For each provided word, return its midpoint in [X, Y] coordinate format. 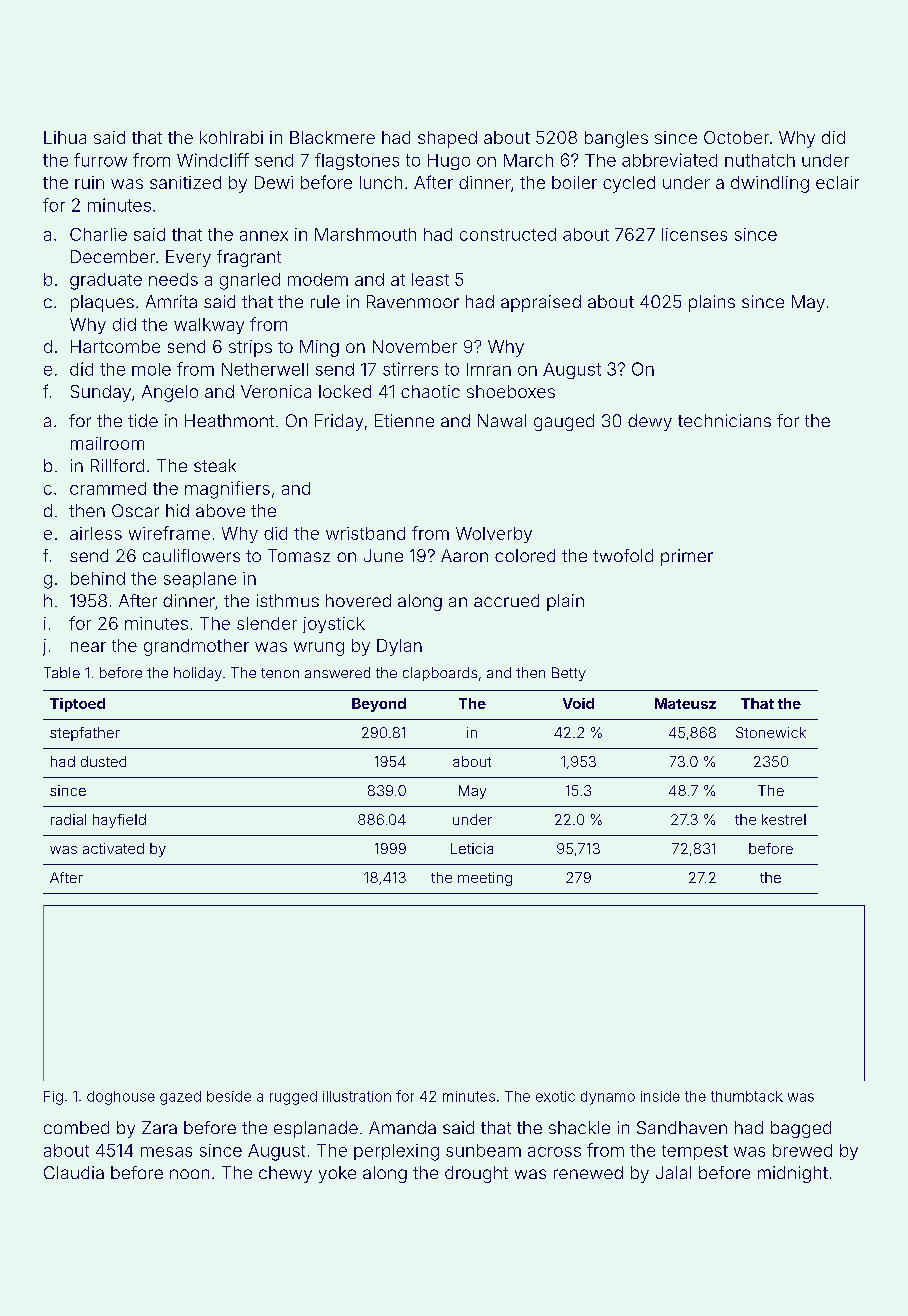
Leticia [472, 848]
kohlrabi [231, 137]
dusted [103, 761]
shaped [447, 139]
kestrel [784, 819]
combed [76, 1127]
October [736, 137]
